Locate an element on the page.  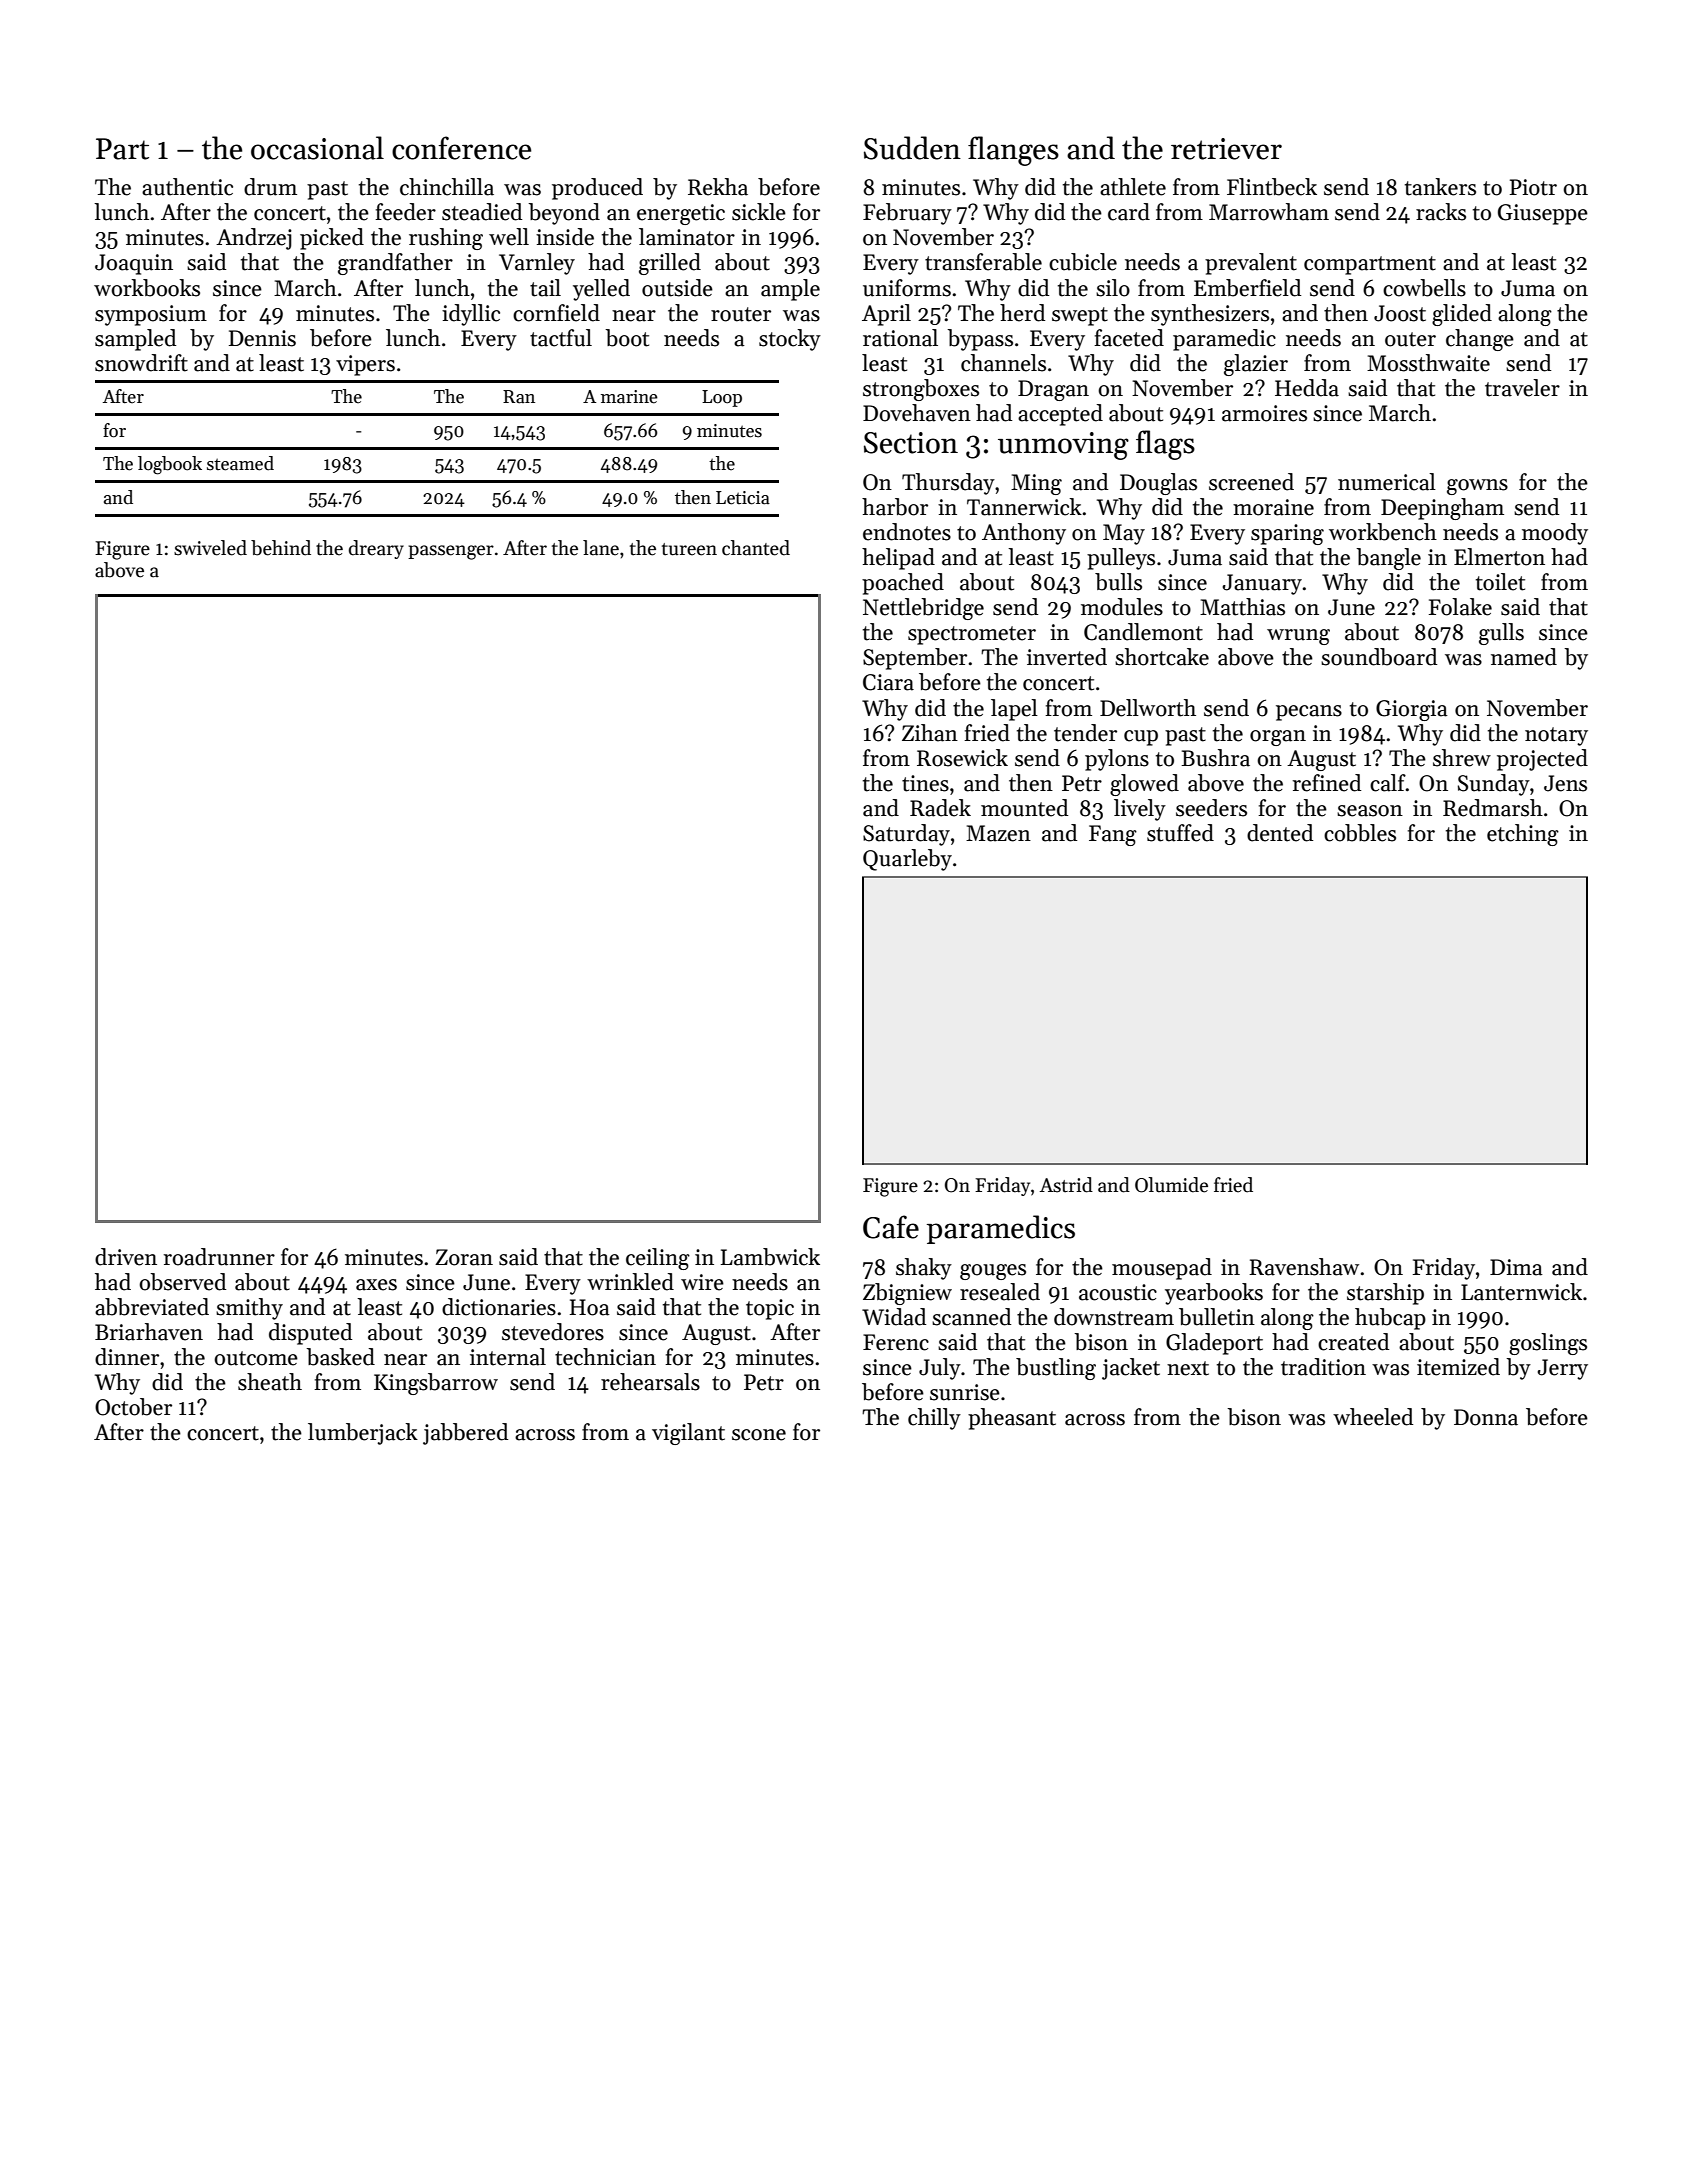
Quarleby is located at coordinates (907, 860).
